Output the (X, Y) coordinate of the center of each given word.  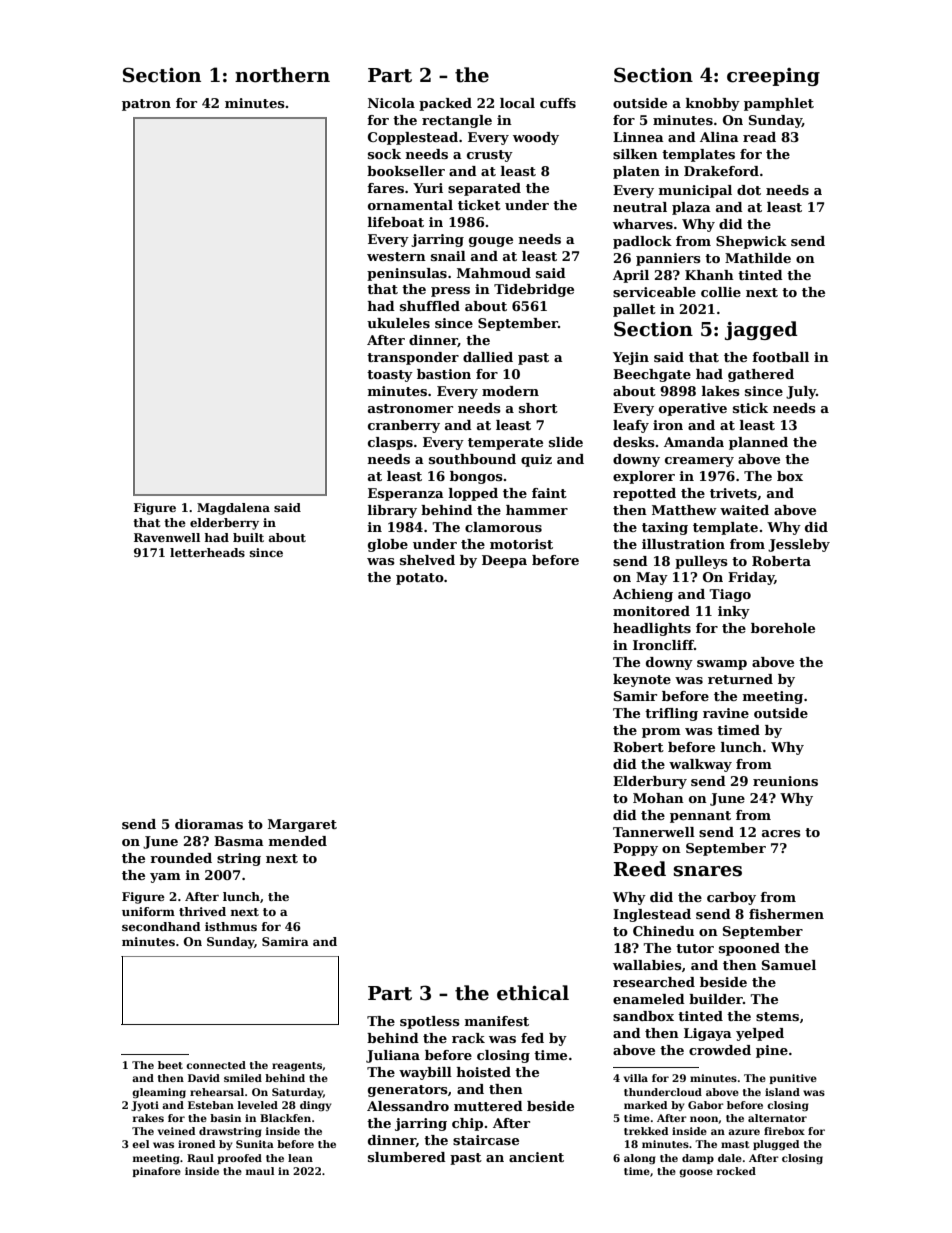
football (780, 357)
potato (420, 579)
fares (385, 188)
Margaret (302, 825)
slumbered (407, 1157)
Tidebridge (534, 290)
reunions (785, 781)
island (782, 1092)
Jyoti (145, 1106)
